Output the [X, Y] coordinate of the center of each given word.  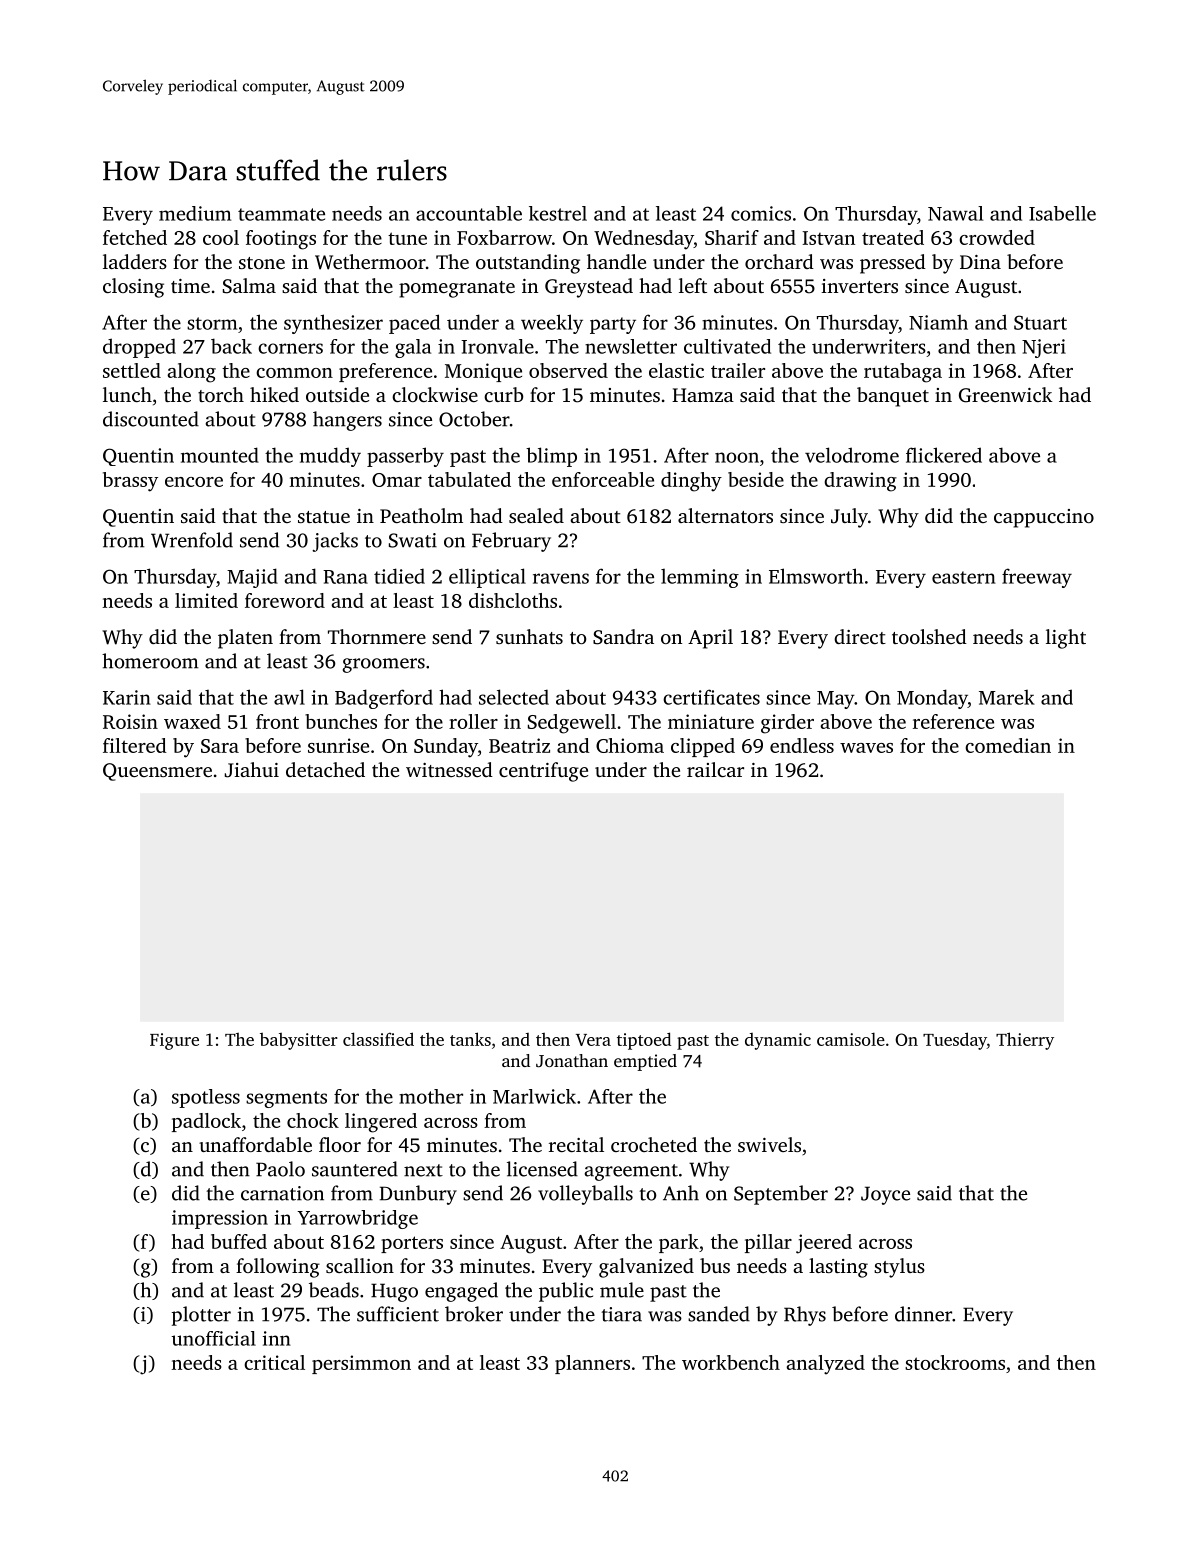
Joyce [885, 1195]
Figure [174, 1041]
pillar [768, 1243]
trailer [738, 370]
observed [568, 370]
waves [866, 748]
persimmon [361, 1364]
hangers [347, 421]
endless [802, 745]
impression [220, 1219]
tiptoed [644, 1041]
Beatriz [519, 745]
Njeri [1044, 348]
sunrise [338, 745]
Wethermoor [370, 262]
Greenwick [1005, 395]
